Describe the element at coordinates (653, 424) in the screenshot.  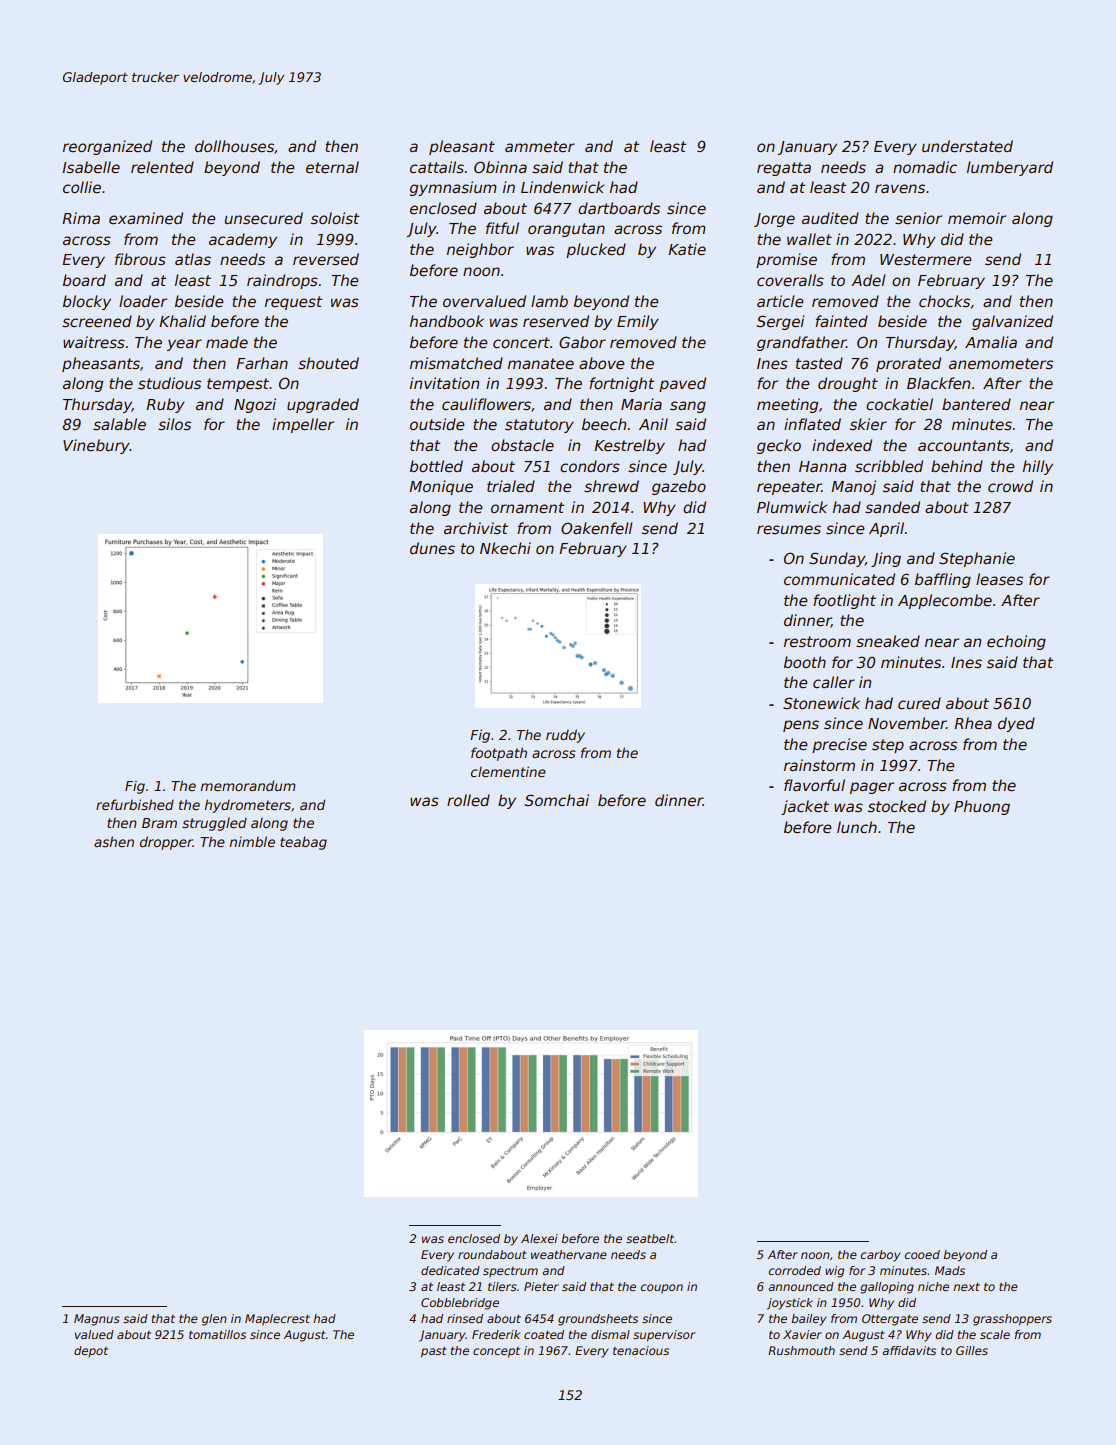
I see `Anil` at that location.
